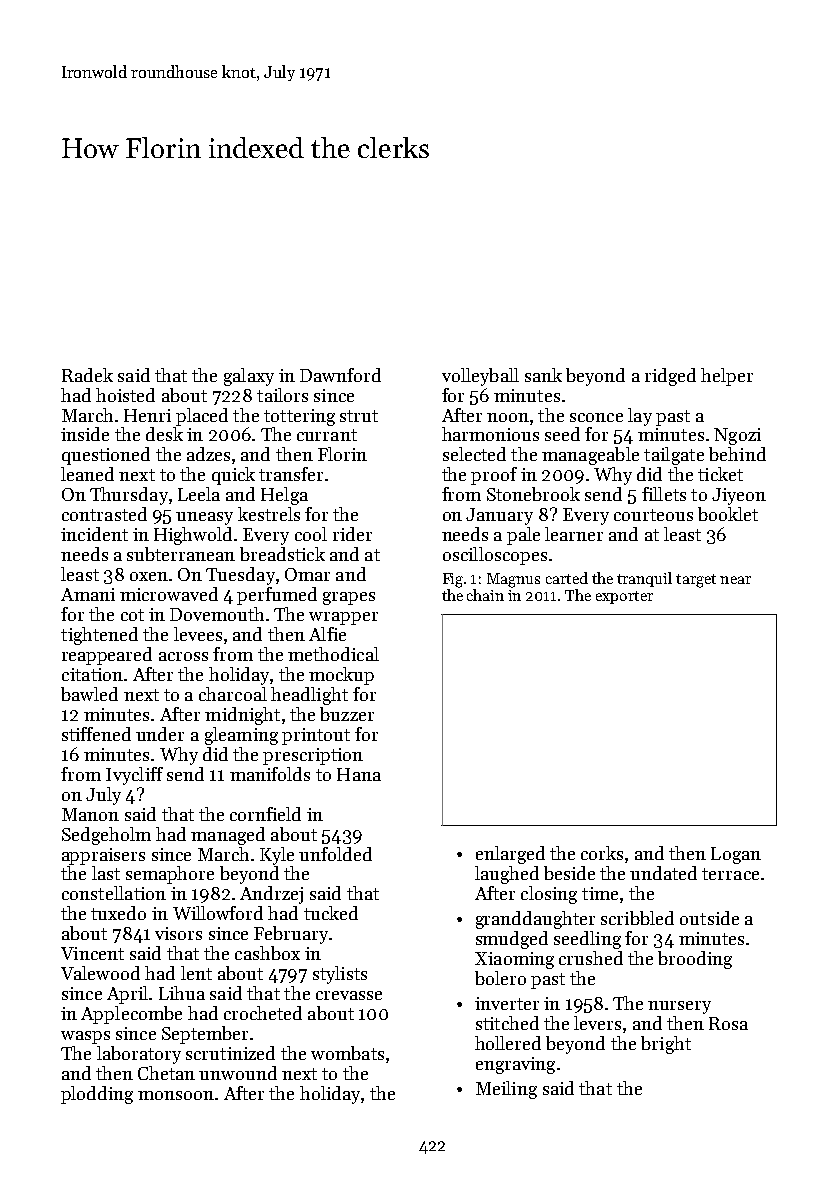 The image size is (838, 1189). What do you see at coordinates (99, 636) in the document?
I see `tightened` at bounding box center [99, 636].
